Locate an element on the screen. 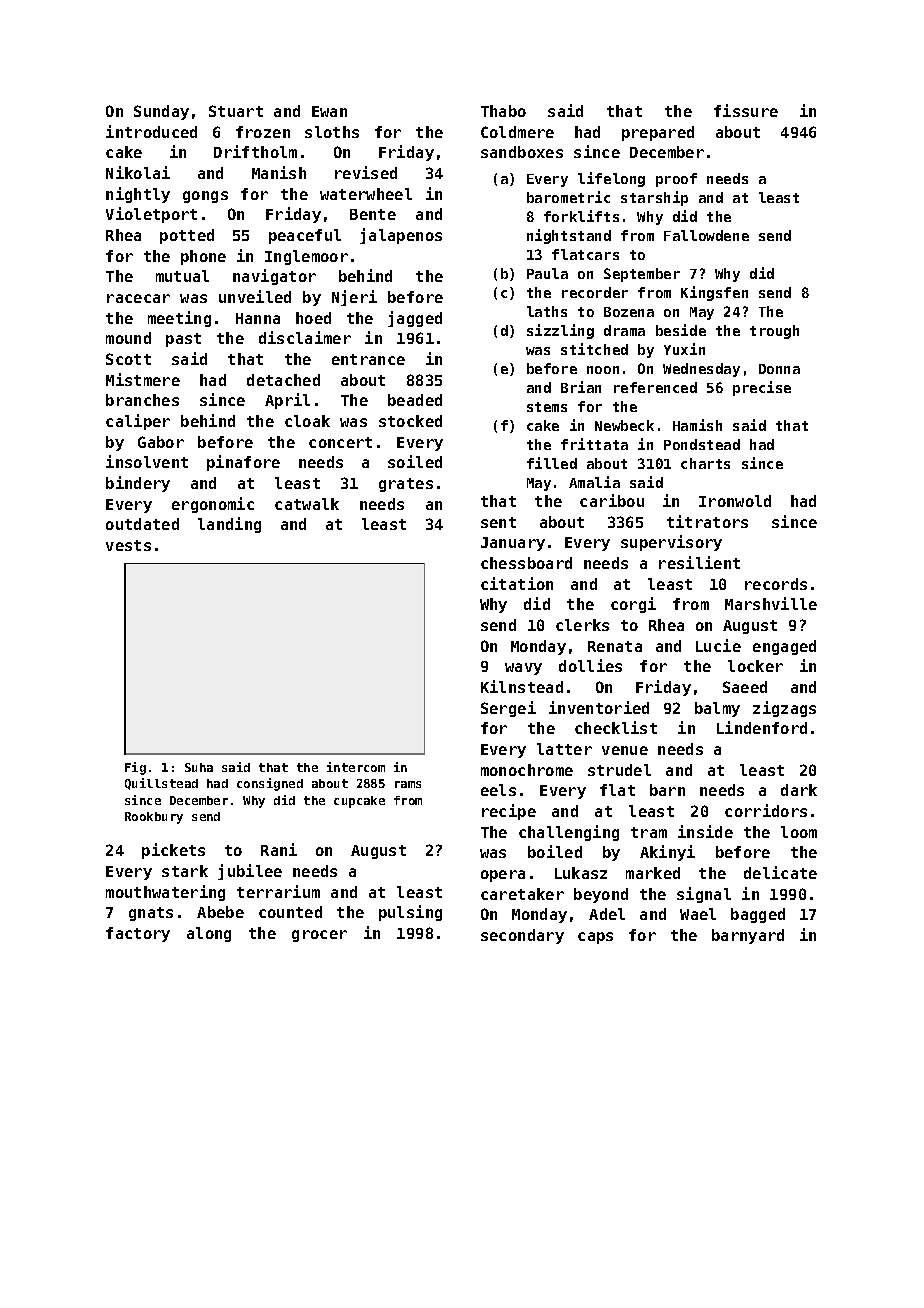 The height and width of the screenshot is (1308, 924). intercom is located at coordinates (356, 767).
